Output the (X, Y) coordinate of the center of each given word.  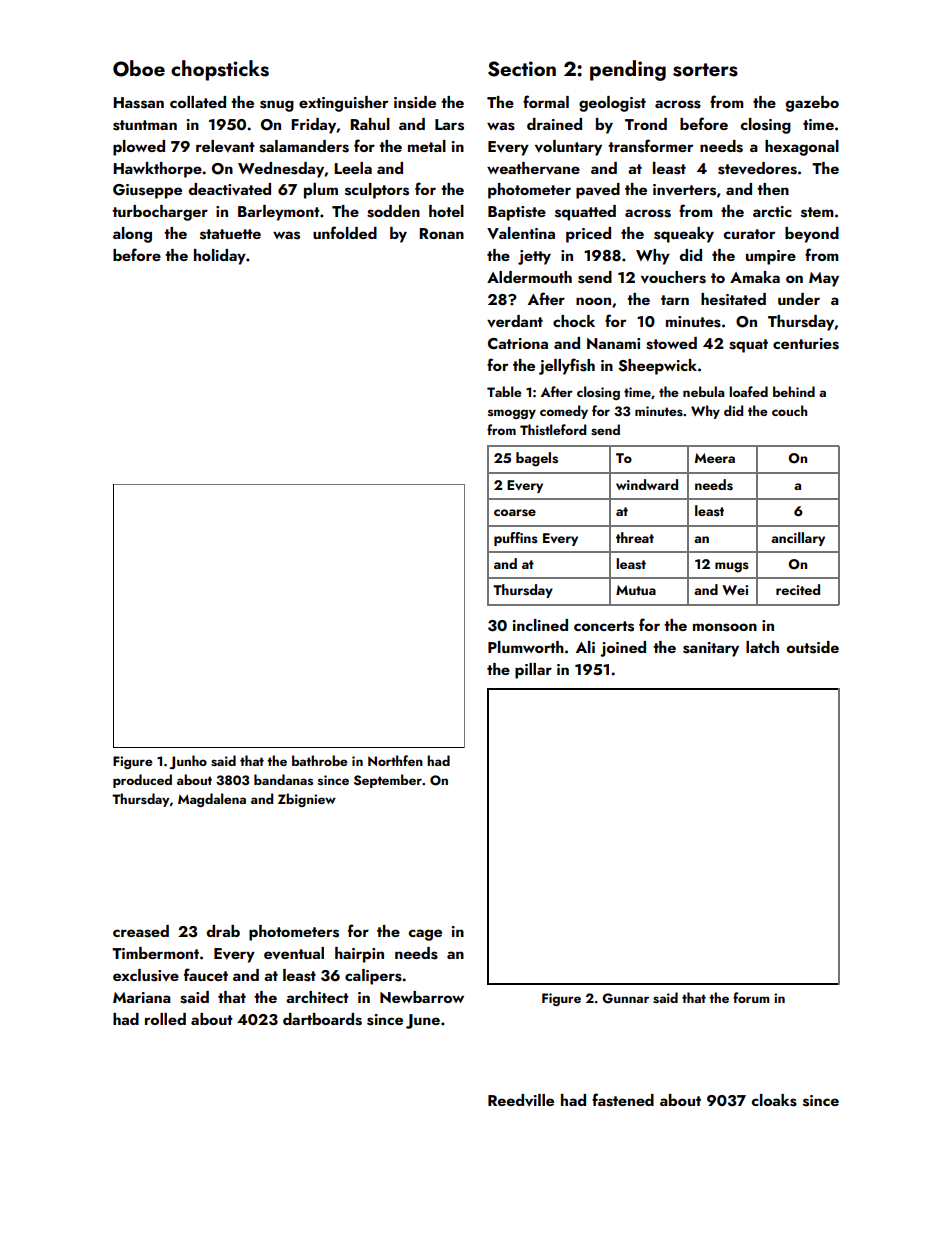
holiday (220, 257)
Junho (188, 762)
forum (751, 997)
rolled (165, 1019)
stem (817, 212)
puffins (516, 539)
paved (598, 191)
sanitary (711, 649)
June (423, 1021)
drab (223, 931)
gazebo (812, 104)
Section (522, 69)
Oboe (139, 68)
